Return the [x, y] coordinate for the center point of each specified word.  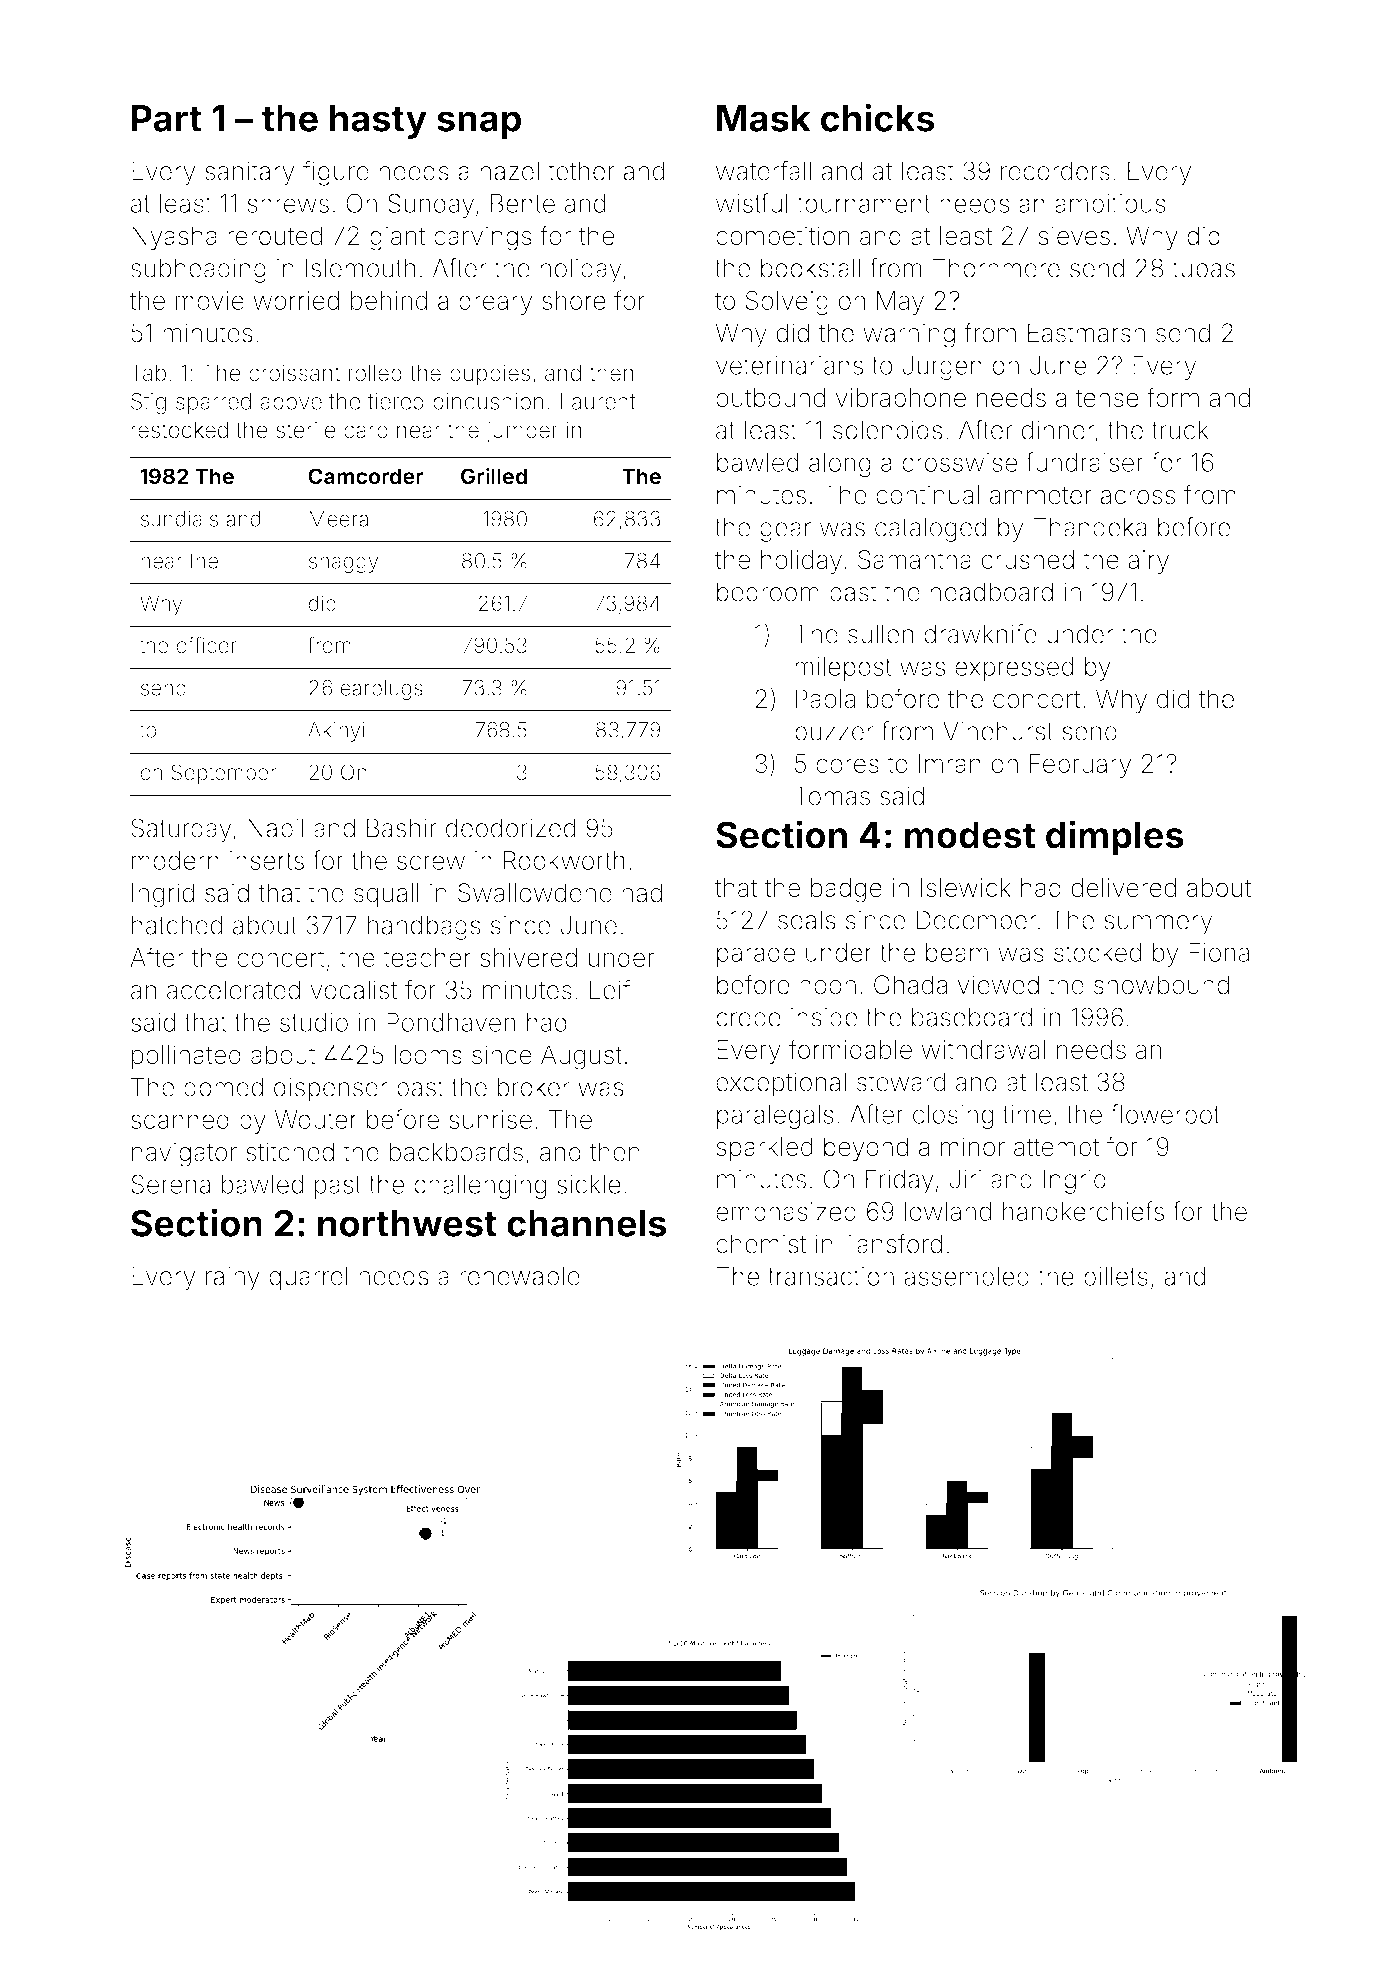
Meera [338, 519]
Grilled [494, 475]
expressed [1014, 669]
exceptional [781, 1084]
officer [207, 645]
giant [397, 238]
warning [909, 335]
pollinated [186, 1057]
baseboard [972, 1017]
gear [785, 532]
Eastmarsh [1086, 333]
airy [1148, 562]
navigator [184, 1154]
